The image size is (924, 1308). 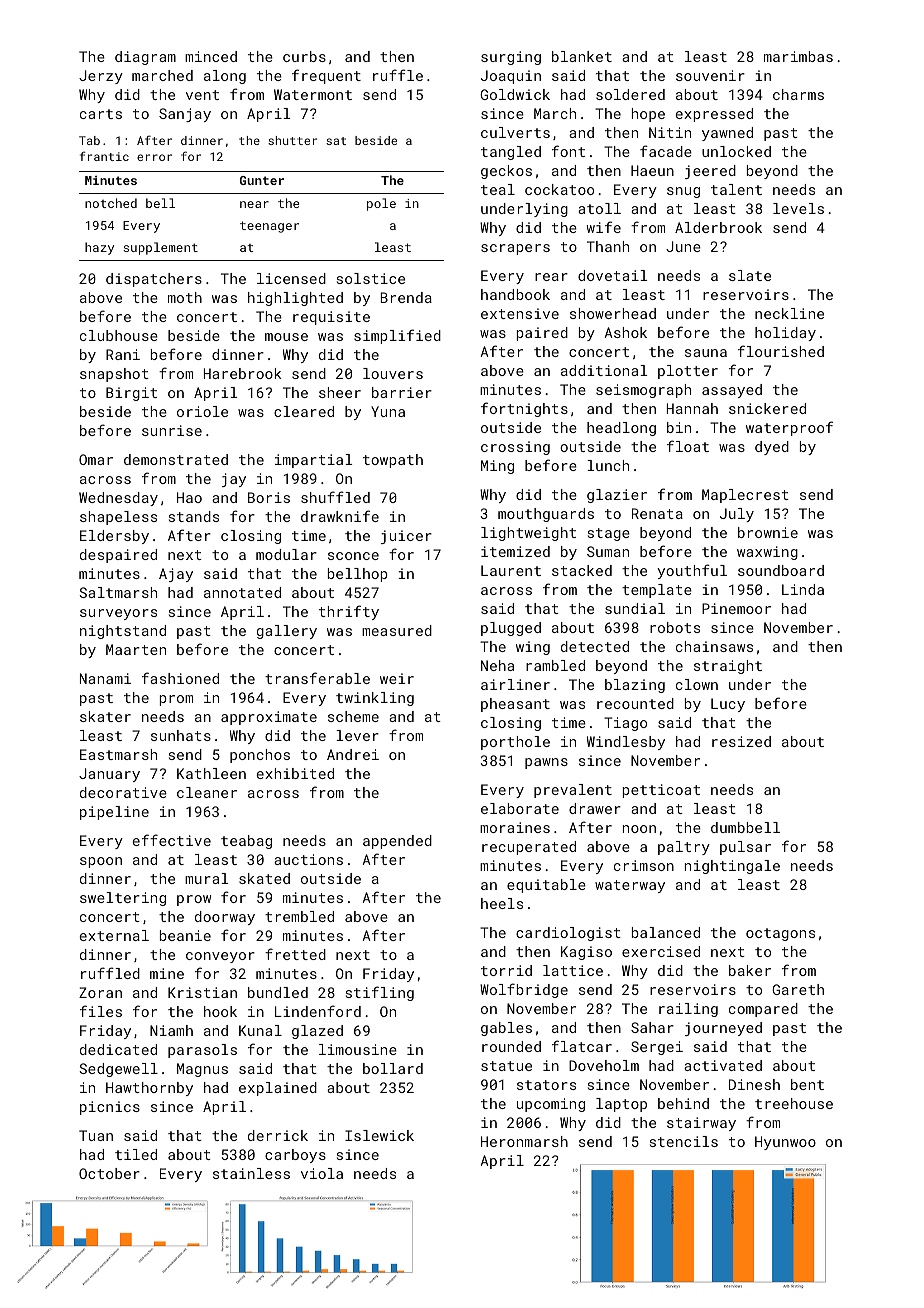 I want to click on trembled, so click(x=299, y=916).
